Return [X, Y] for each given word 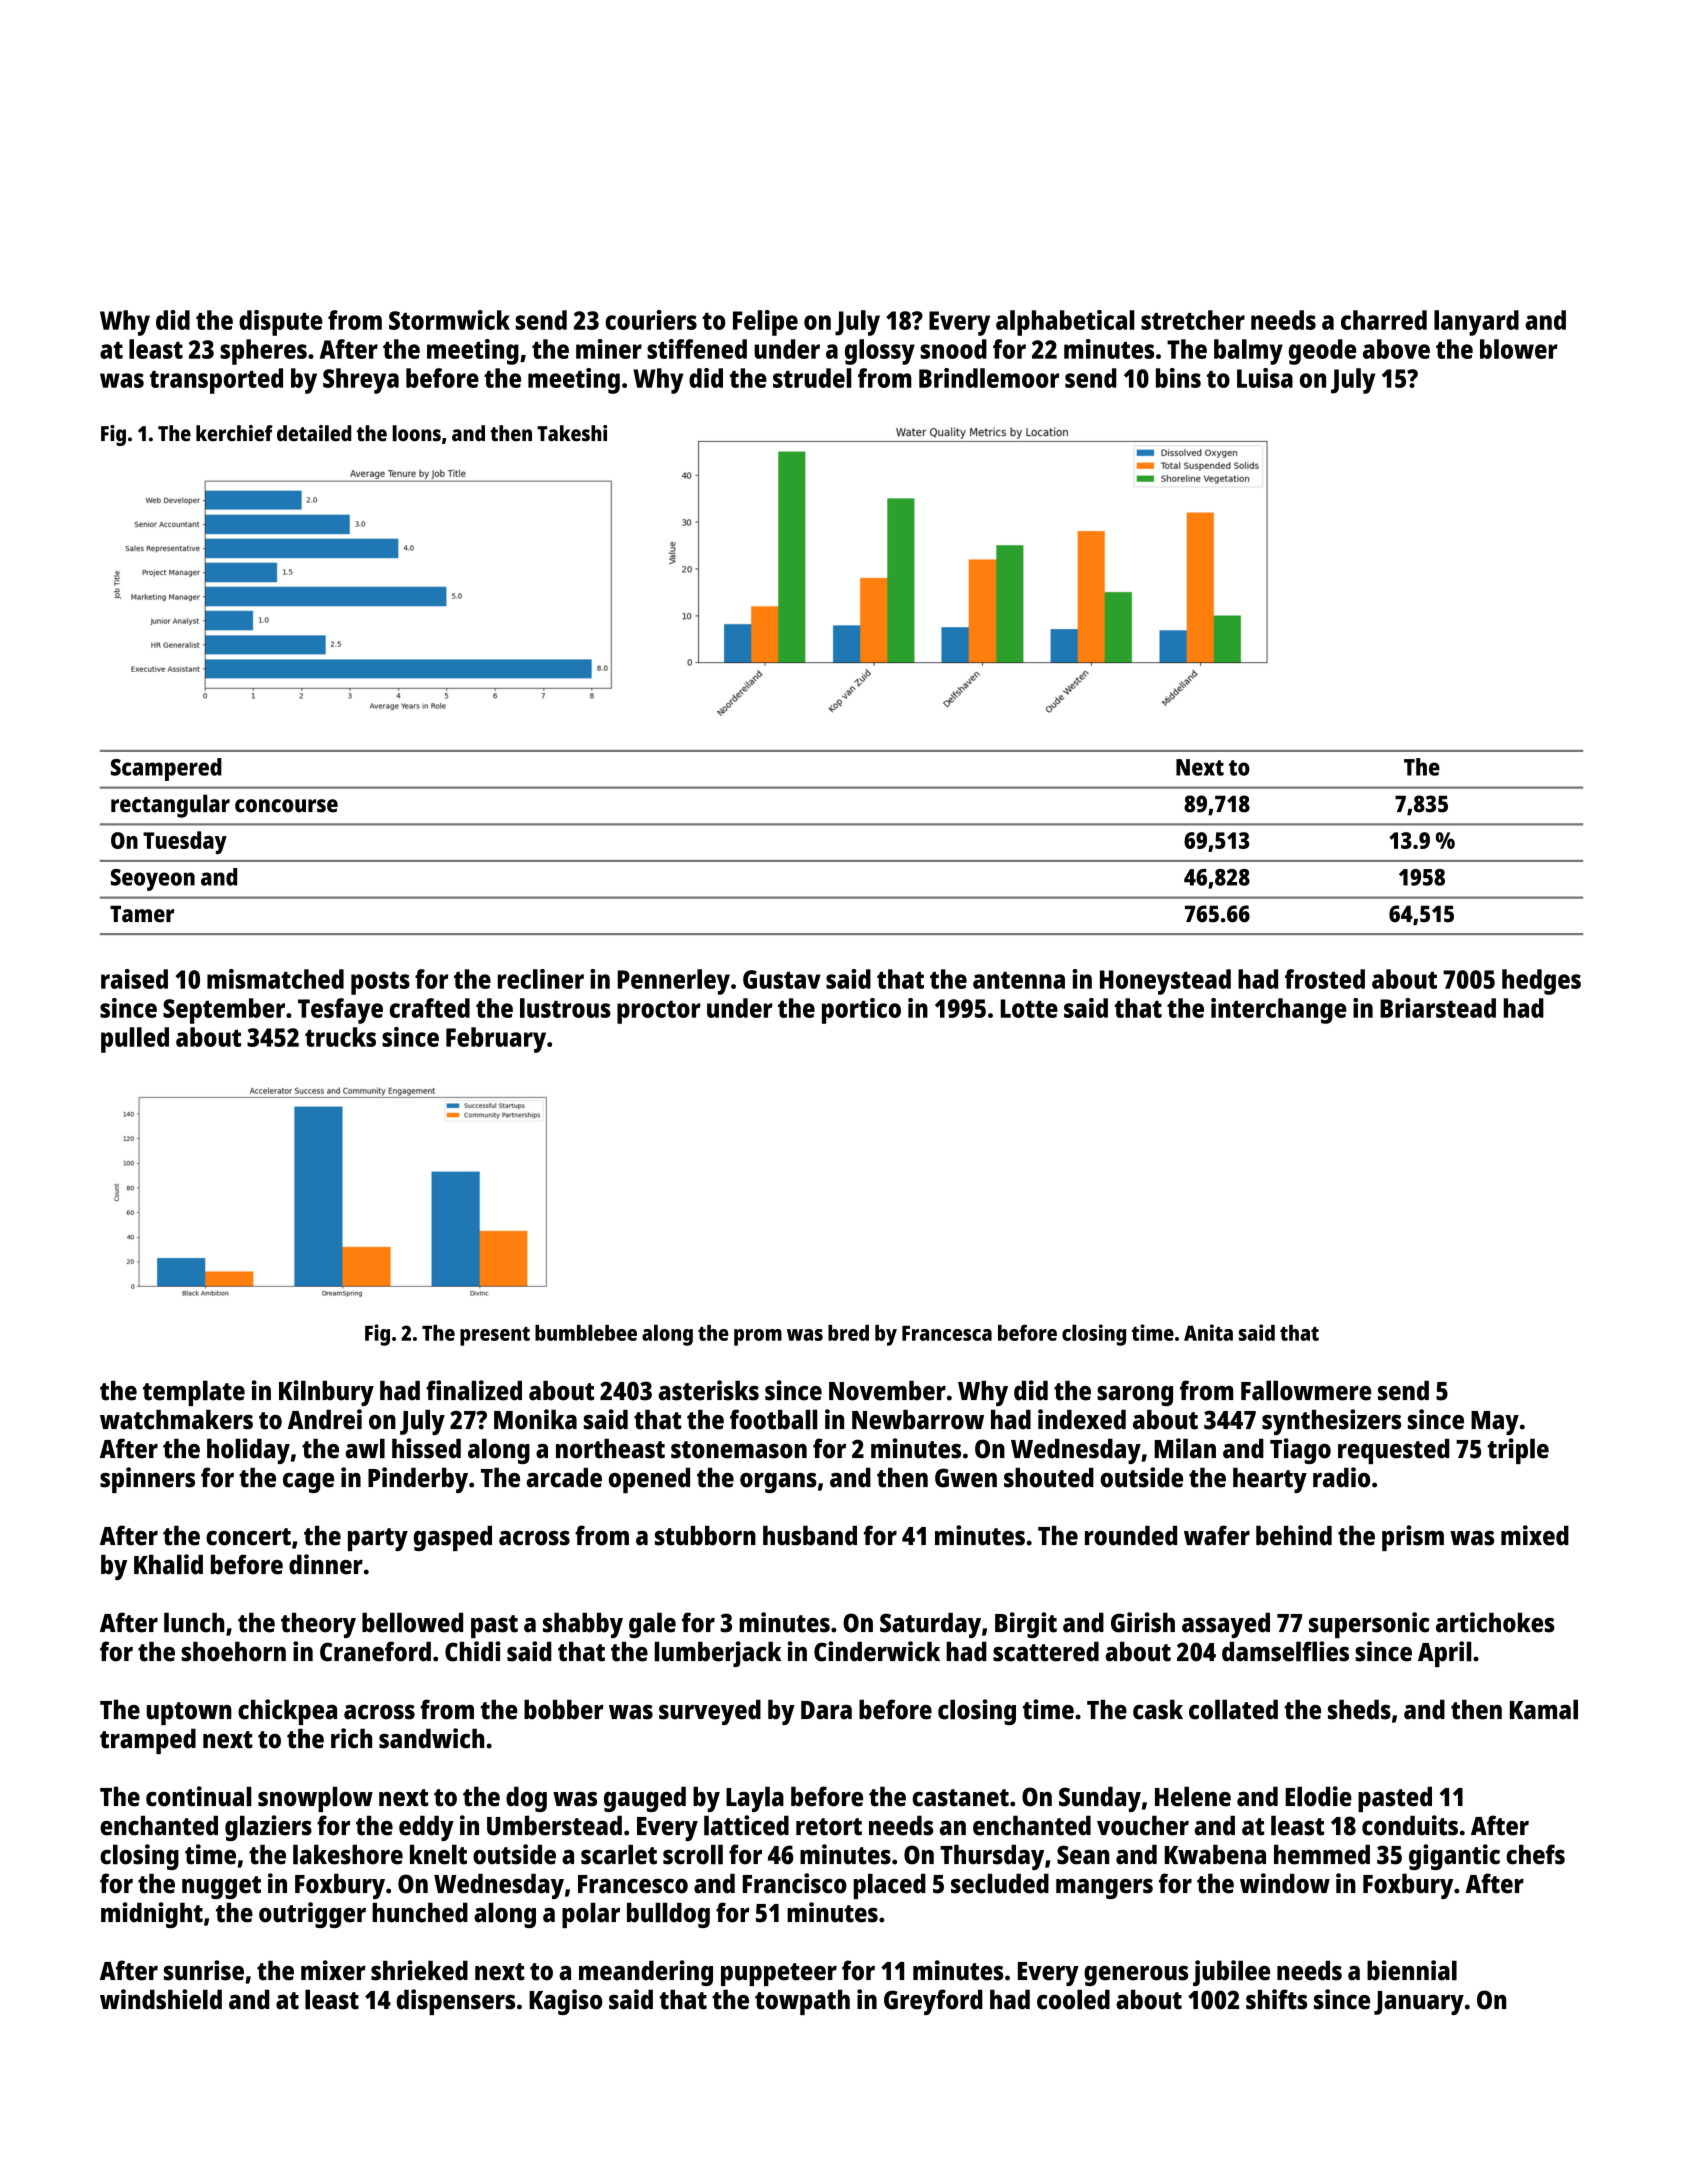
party [378, 1539]
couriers [651, 320]
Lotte [1029, 1008]
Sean [1083, 1855]
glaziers [268, 1828]
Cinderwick [877, 1651]
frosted [1325, 979]
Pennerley [674, 982]
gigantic [1454, 1857]
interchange [1279, 1011]
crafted [430, 1008]
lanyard [1476, 323]
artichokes [1495, 1622]
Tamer [142, 914]
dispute [280, 323]
